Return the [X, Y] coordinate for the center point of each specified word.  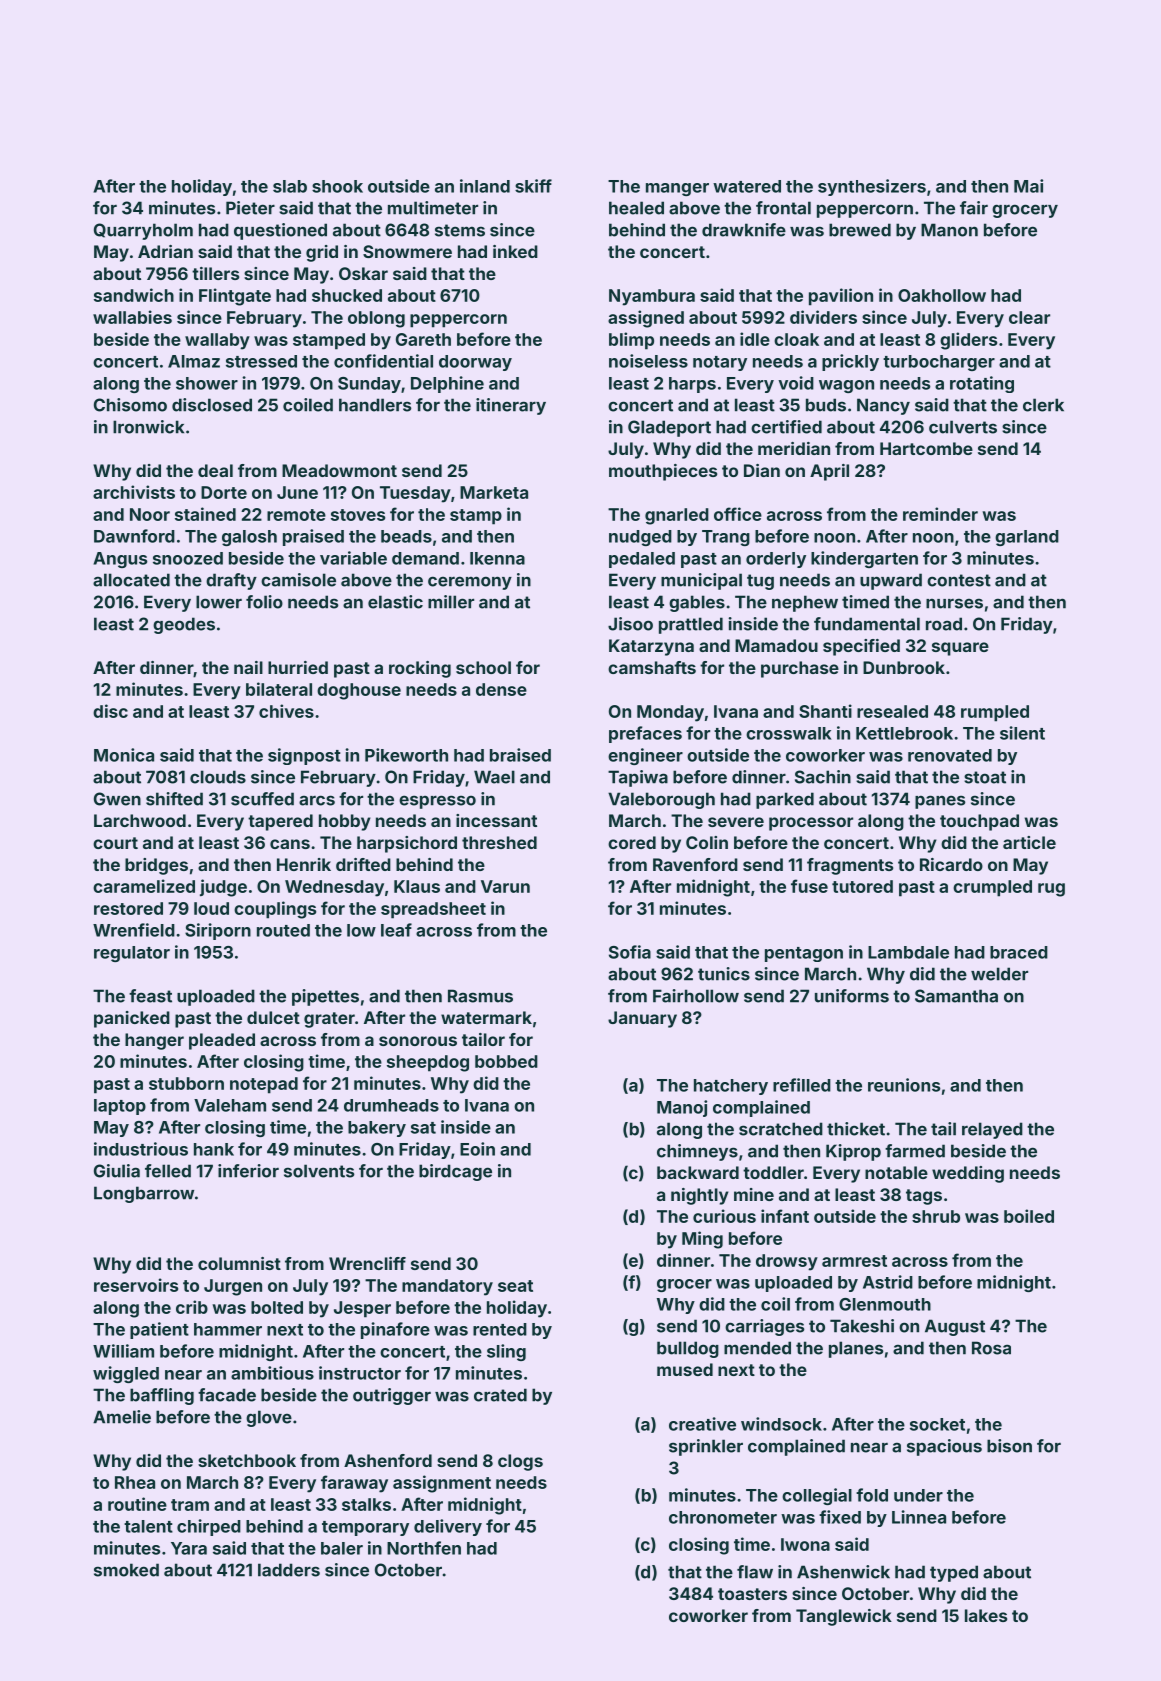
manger [677, 189]
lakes [986, 1615]
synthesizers [872, 187]
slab [290, 186]
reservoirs [136, 1285]
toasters [752, 1594]
